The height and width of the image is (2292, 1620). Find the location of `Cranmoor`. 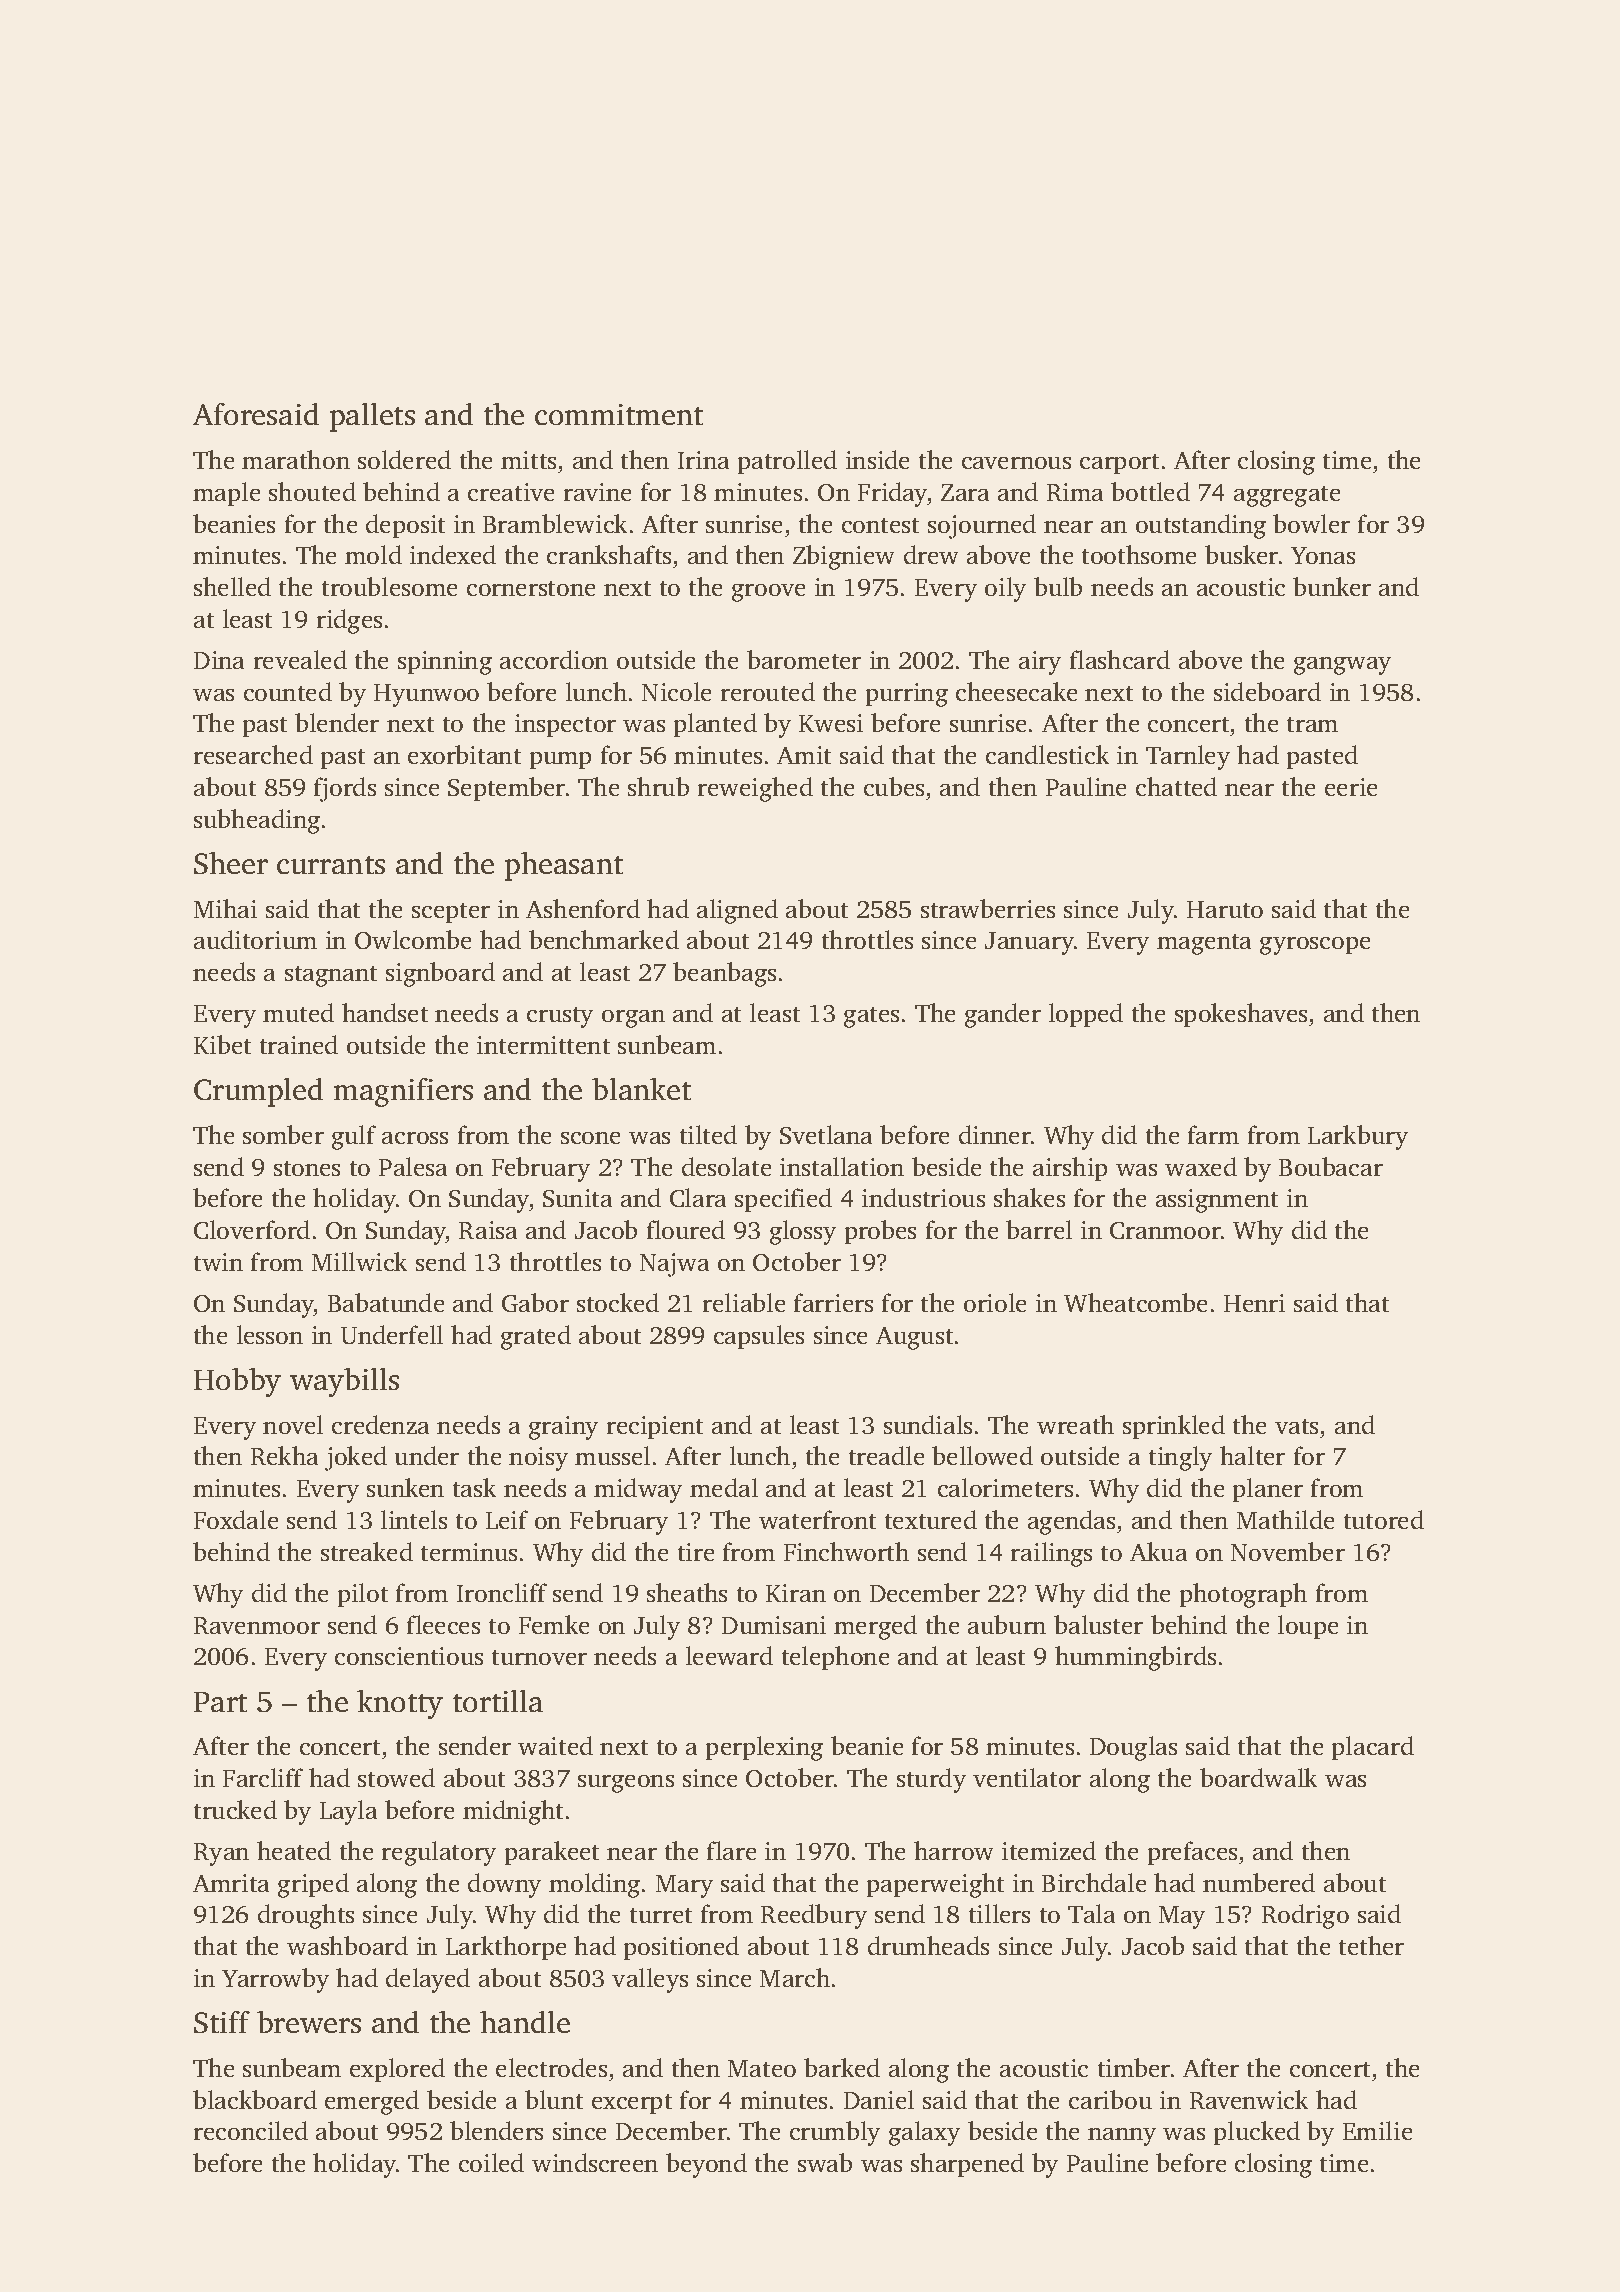

Cranmoor is located at coordinates (1165, 1230).
